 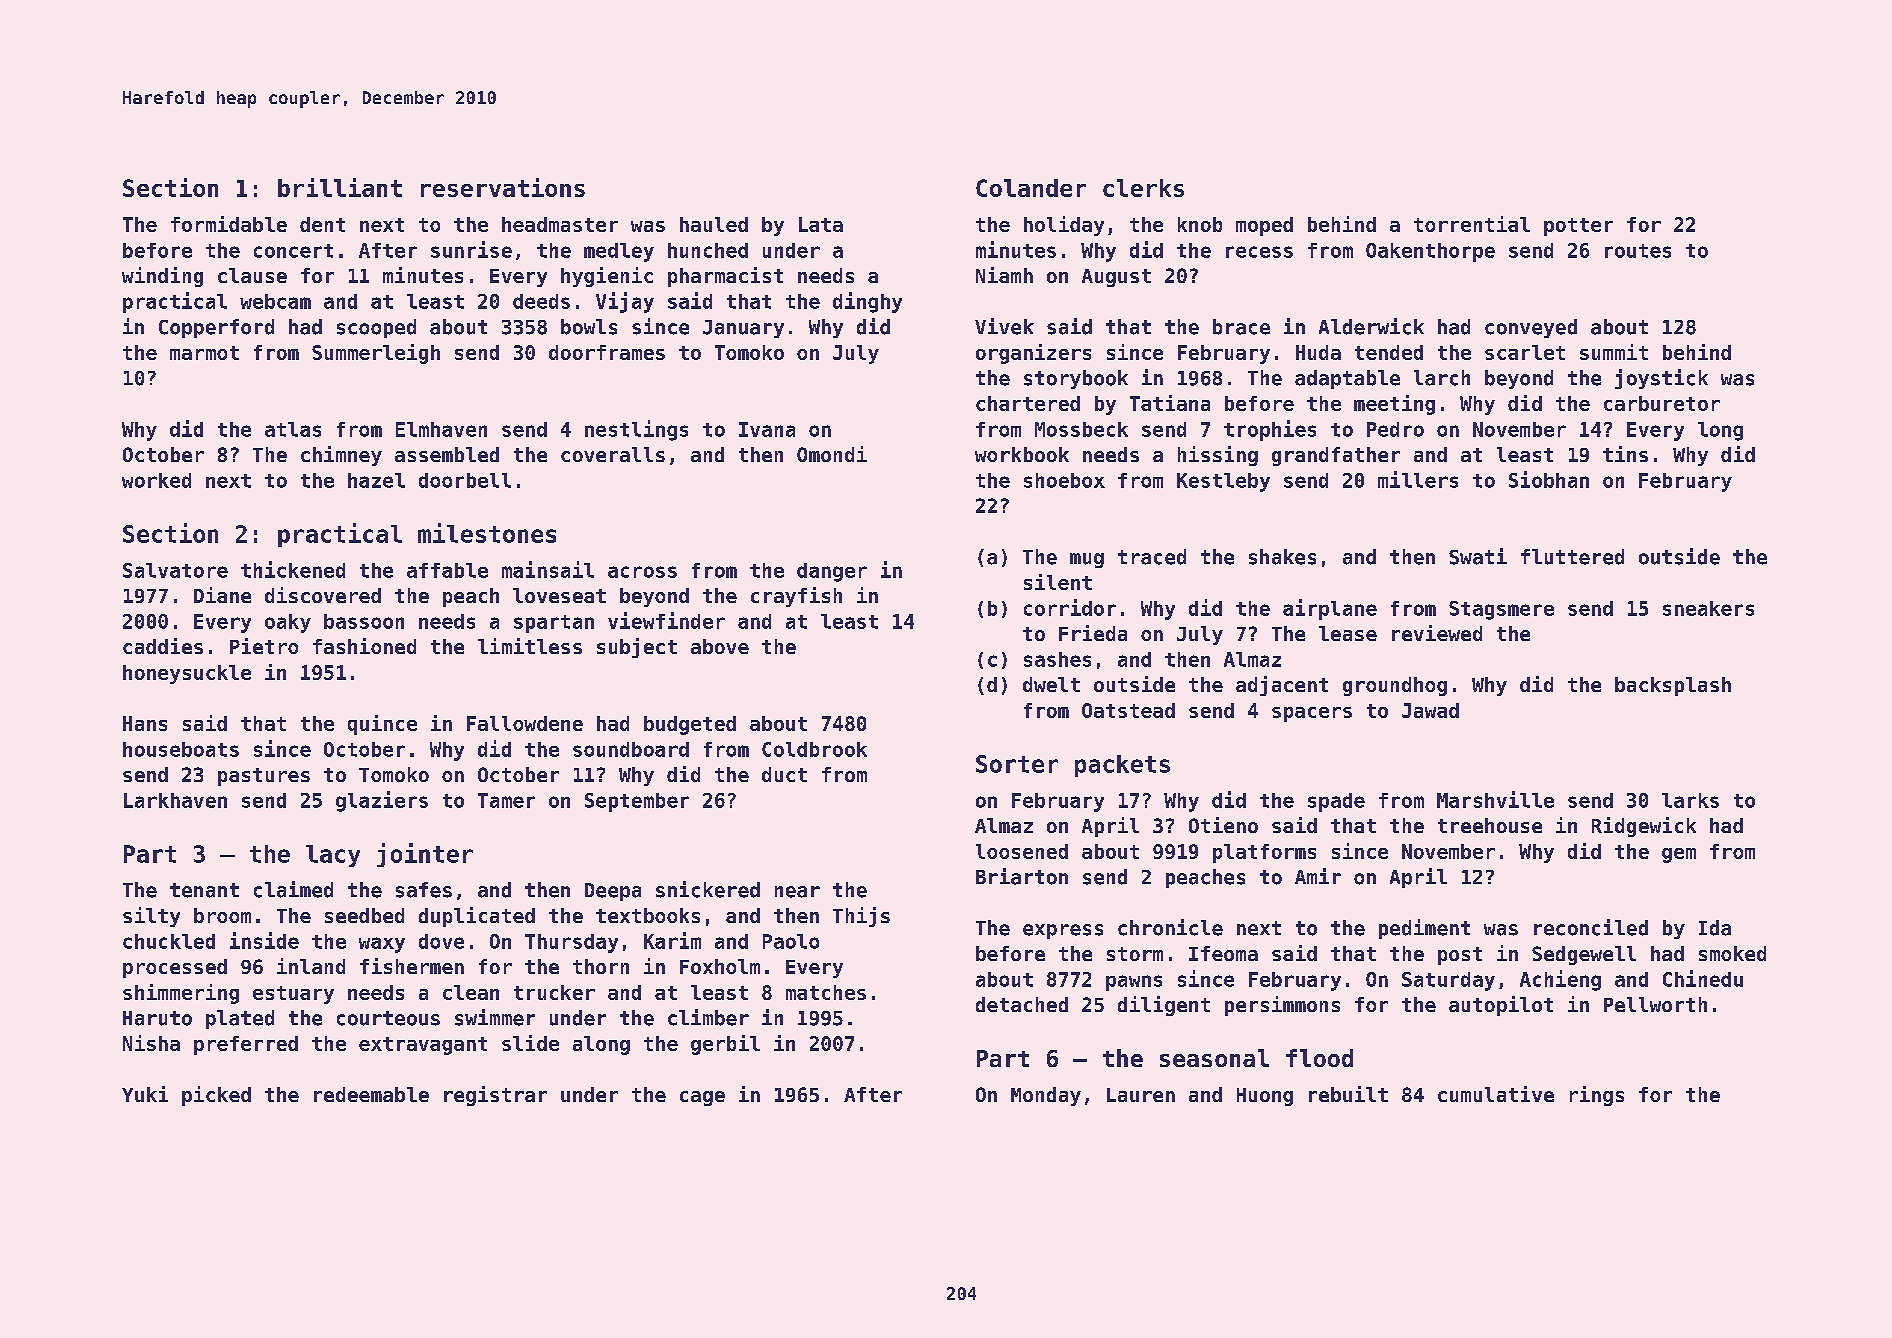 What do you see at coordinates (826, 992) in the screenshot?
I see `matches` at bounding box center [826, 992].
